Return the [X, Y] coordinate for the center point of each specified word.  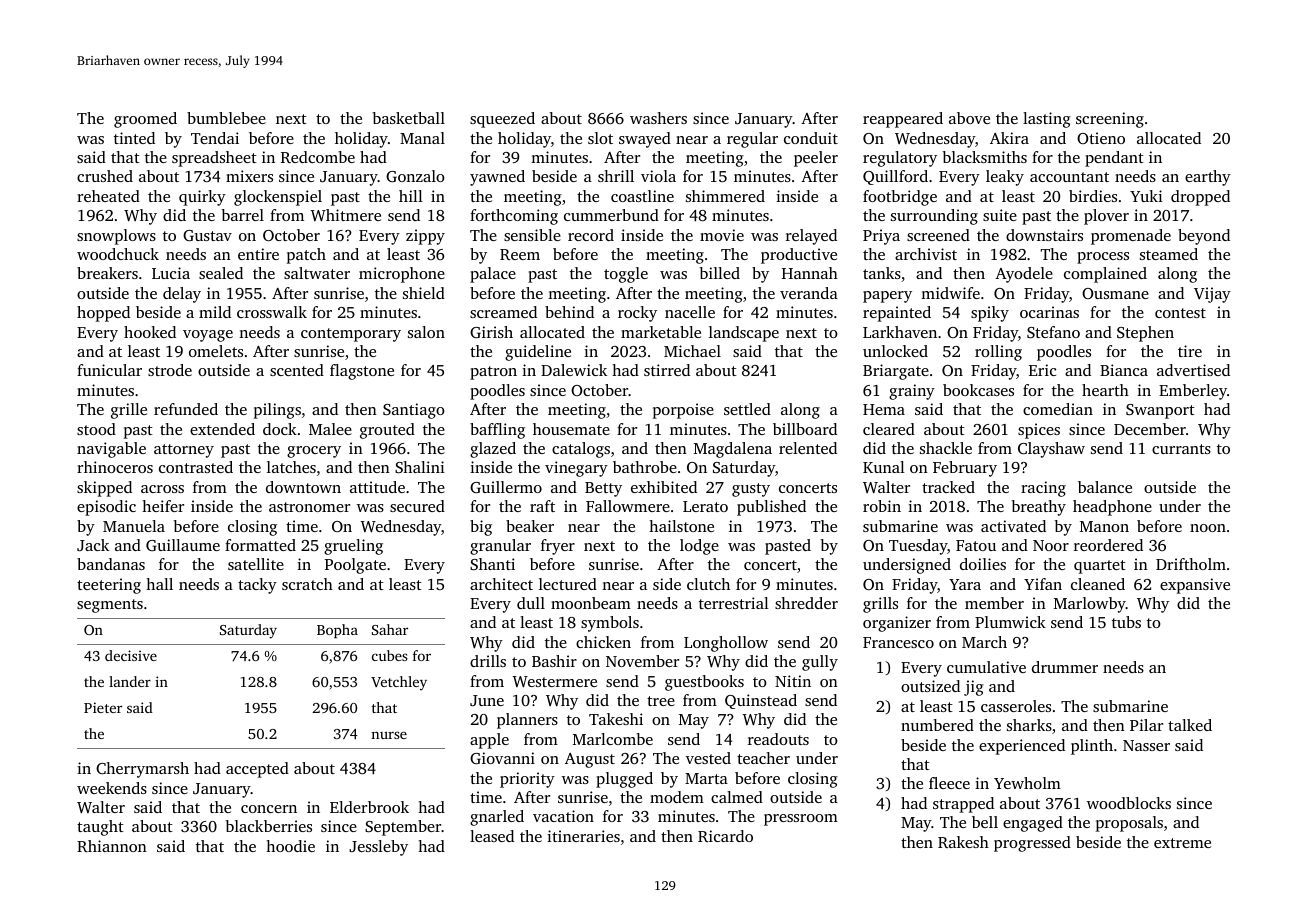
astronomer [309, 507]
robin [882, 506]
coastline [642, 196]
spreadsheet [214, 159]
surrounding [934, 217]
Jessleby [378, 848]
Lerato [705, 506]
